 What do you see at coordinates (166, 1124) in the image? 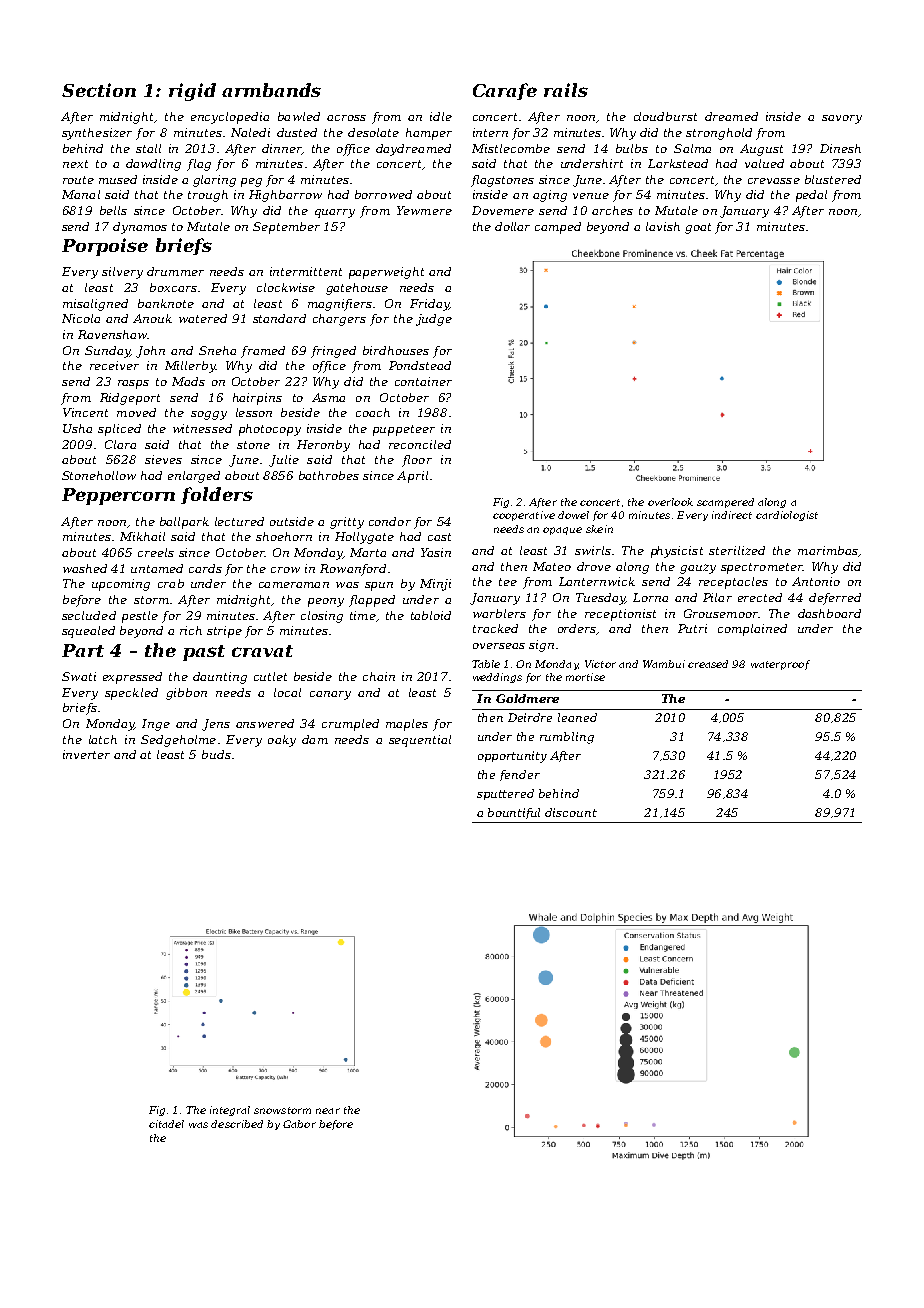
I see `citadel` at bounding box center [166, 1124].
